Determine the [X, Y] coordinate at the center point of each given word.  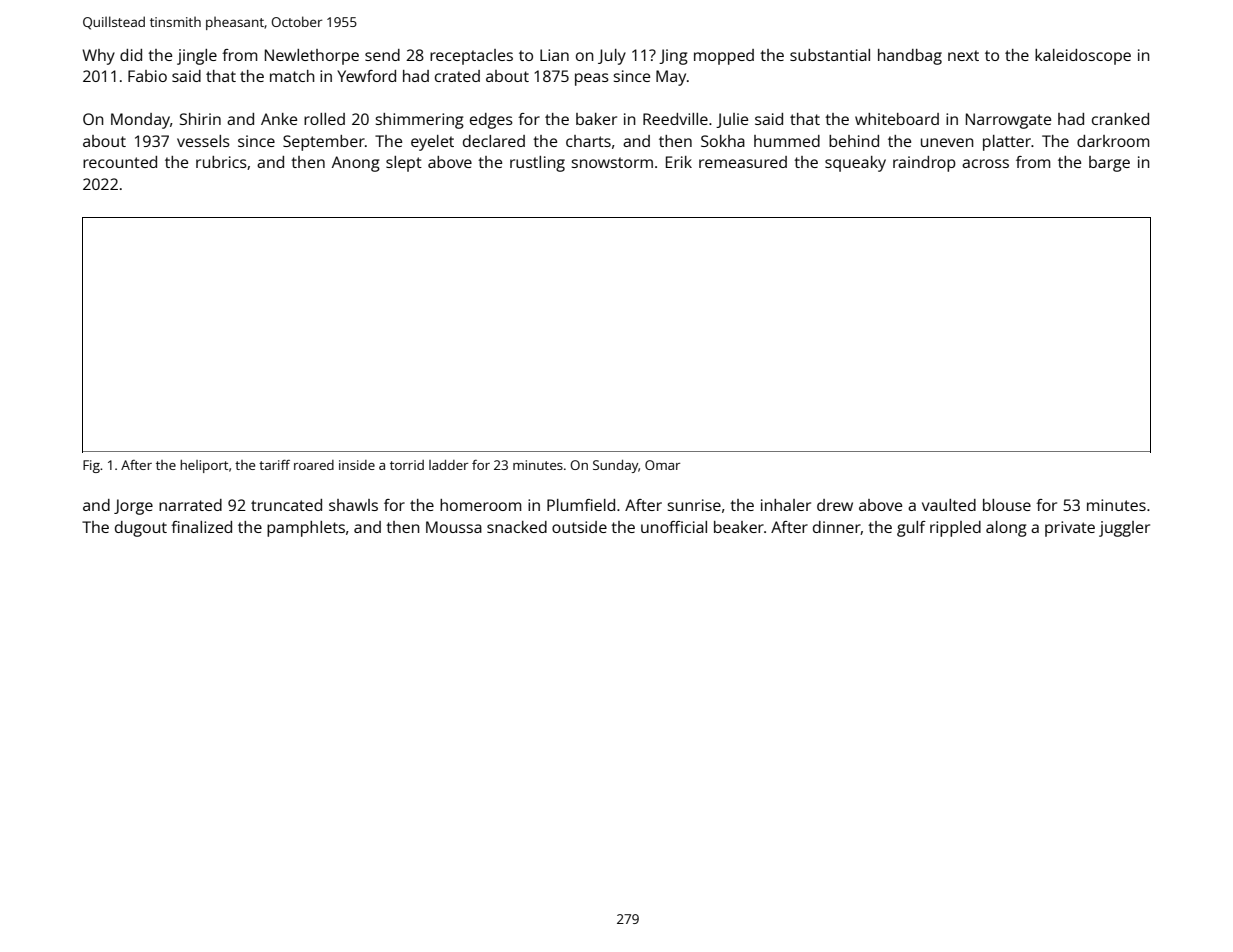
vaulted [949, 505]
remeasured [743, 162]
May [671, 78]
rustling [537, 164]
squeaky [855, 164]
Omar [662, 465]
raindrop [924, 164]
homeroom [481, 505]
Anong [356, 164]
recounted [120, 162]
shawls [353, 505]
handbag [910, 57]
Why [98, 57]
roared [314, 465]
